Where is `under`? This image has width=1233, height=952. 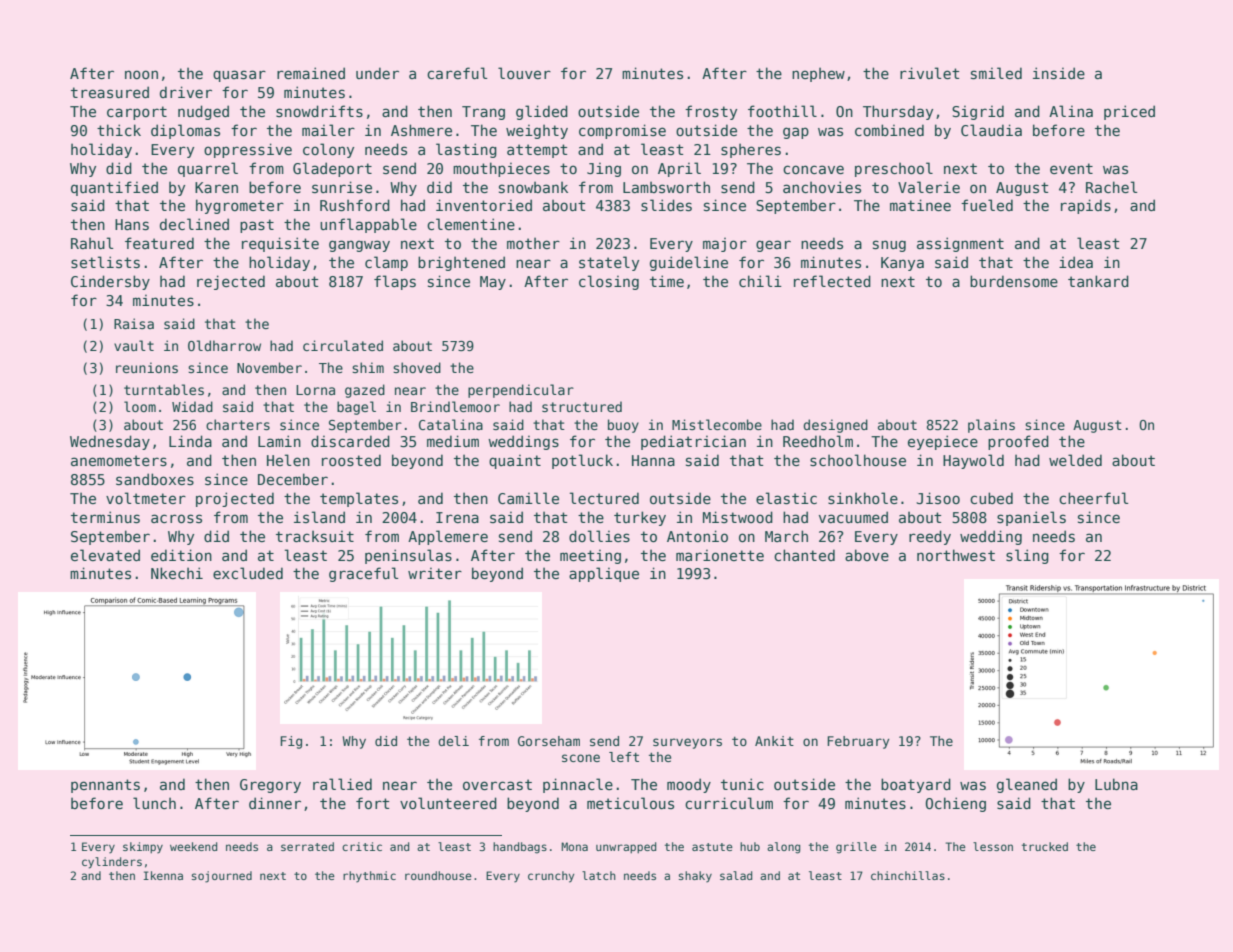 under is located at coordinates (377, 73).
